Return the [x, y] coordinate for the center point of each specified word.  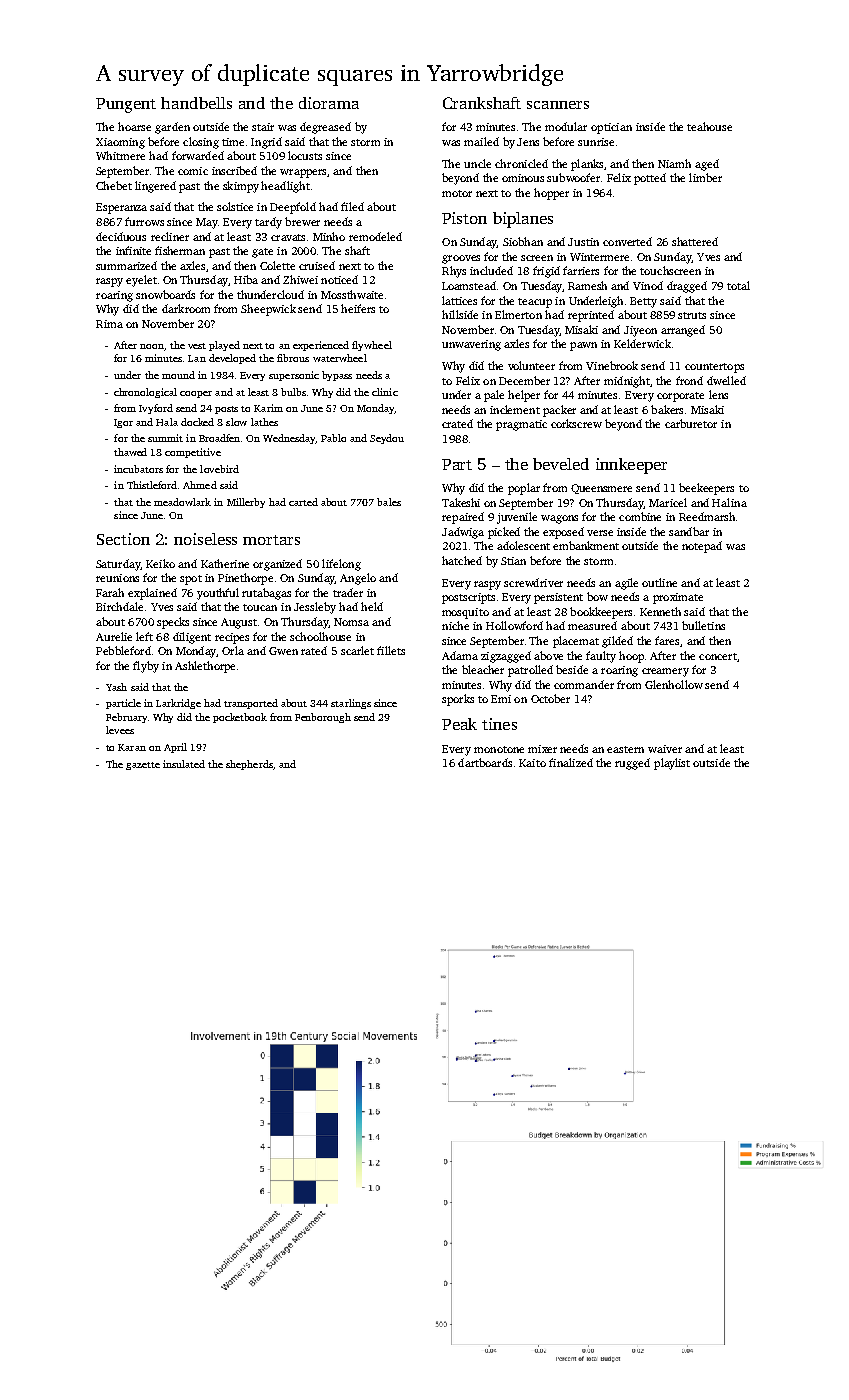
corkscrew [576, 423]
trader [348, 592]
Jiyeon [640, 331]
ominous [523, 178]
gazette [143, 766]
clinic [385, 392]
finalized [571, 762]
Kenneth [660, 611]
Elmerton [518, 314]
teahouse [709, 126]
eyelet [141, 281]
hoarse [134, 126]
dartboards [485, 762]
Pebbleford [123, 650]
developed [232, 359]
